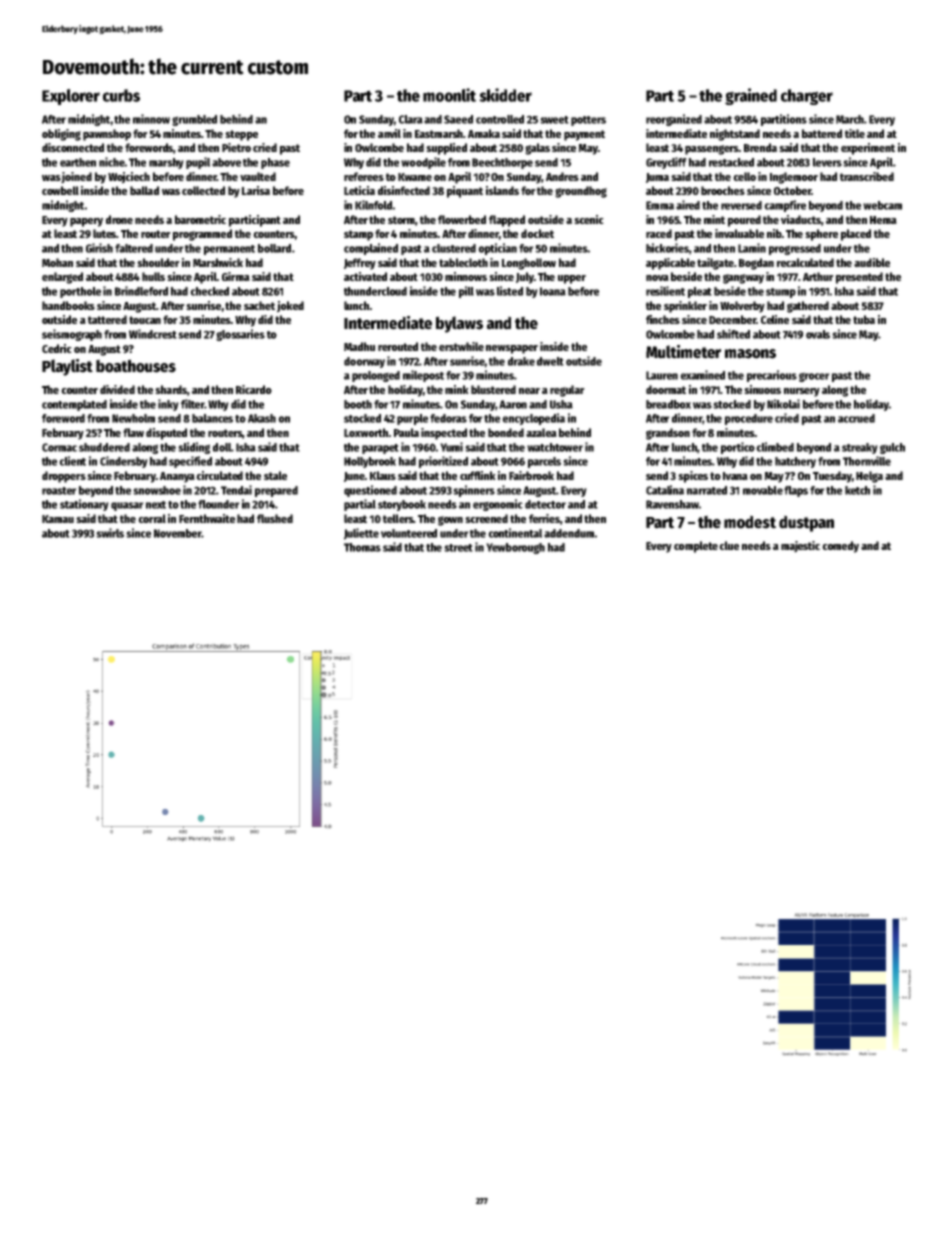  Describe the element at coordinates (62, 278) in the screenshot. I see `enlarged` at that location.
